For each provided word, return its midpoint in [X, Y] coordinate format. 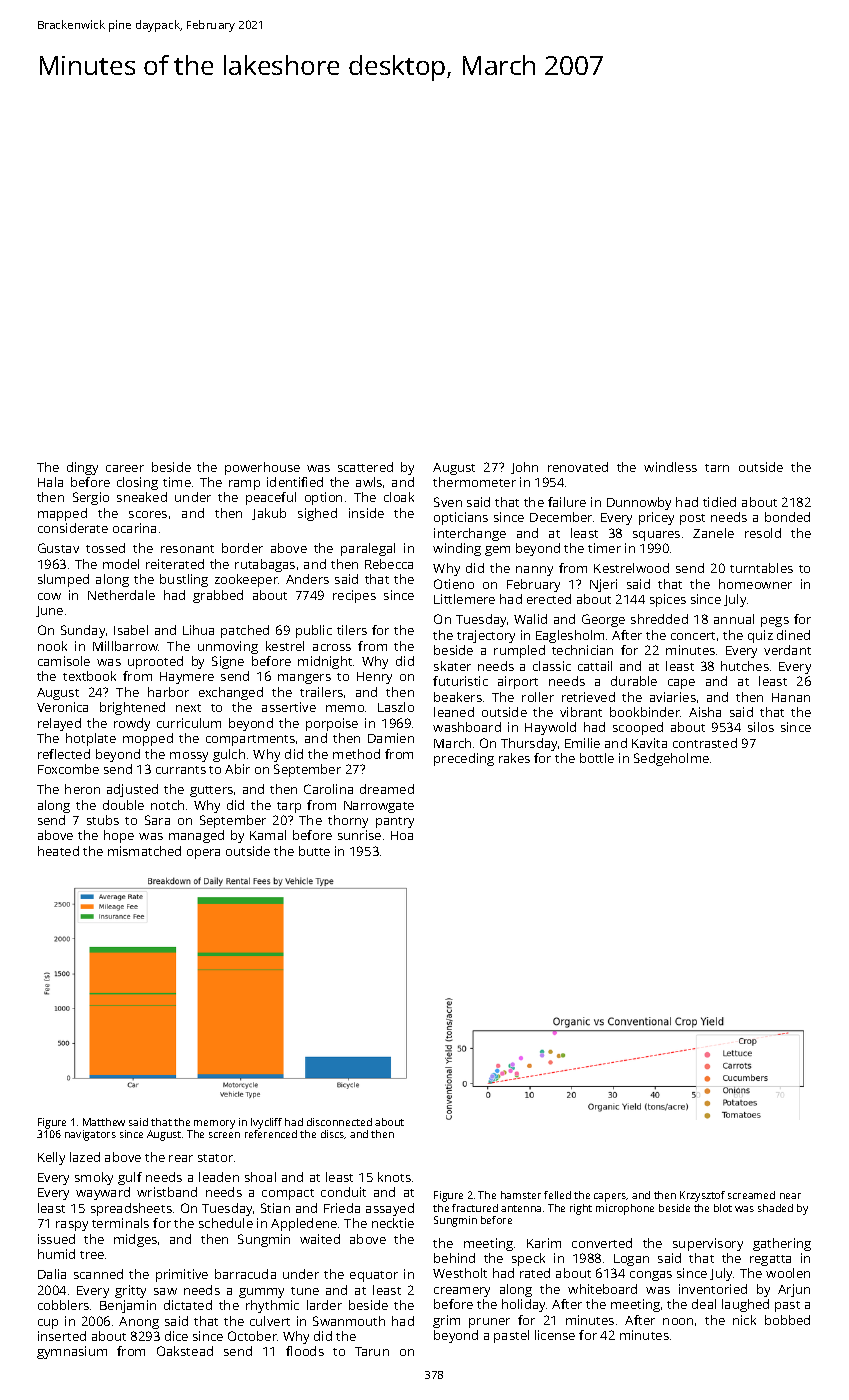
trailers [321, 692]
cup [48, 1324]
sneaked [142, 497]
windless [670, 467]
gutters [211, 791]
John [524, 468]
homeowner [755, 584]
